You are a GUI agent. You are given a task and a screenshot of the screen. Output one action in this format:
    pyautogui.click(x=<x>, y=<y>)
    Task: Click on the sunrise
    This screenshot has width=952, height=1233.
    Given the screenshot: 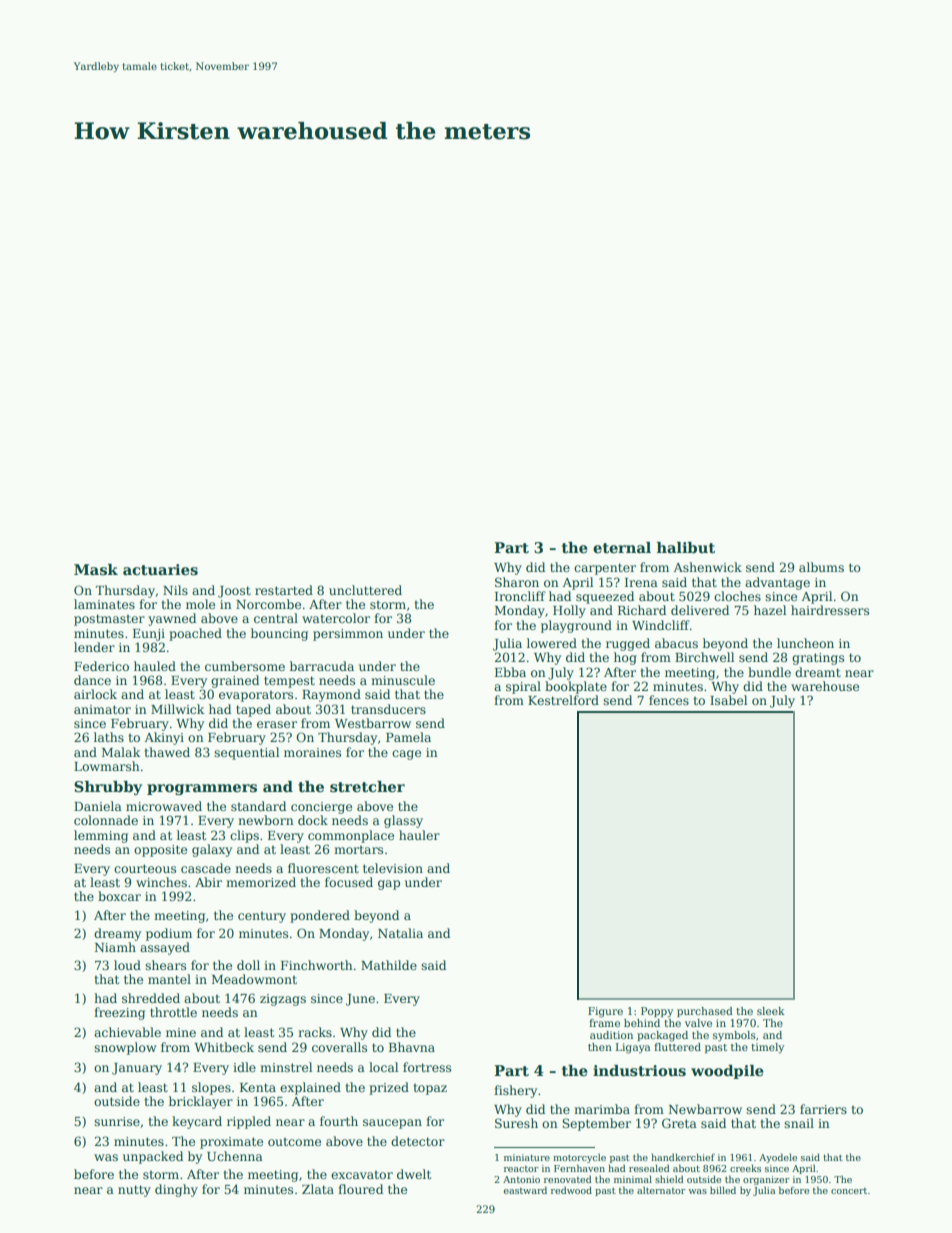 What is the action you would take?
    pyautogui.click(x=117, y=1121)
